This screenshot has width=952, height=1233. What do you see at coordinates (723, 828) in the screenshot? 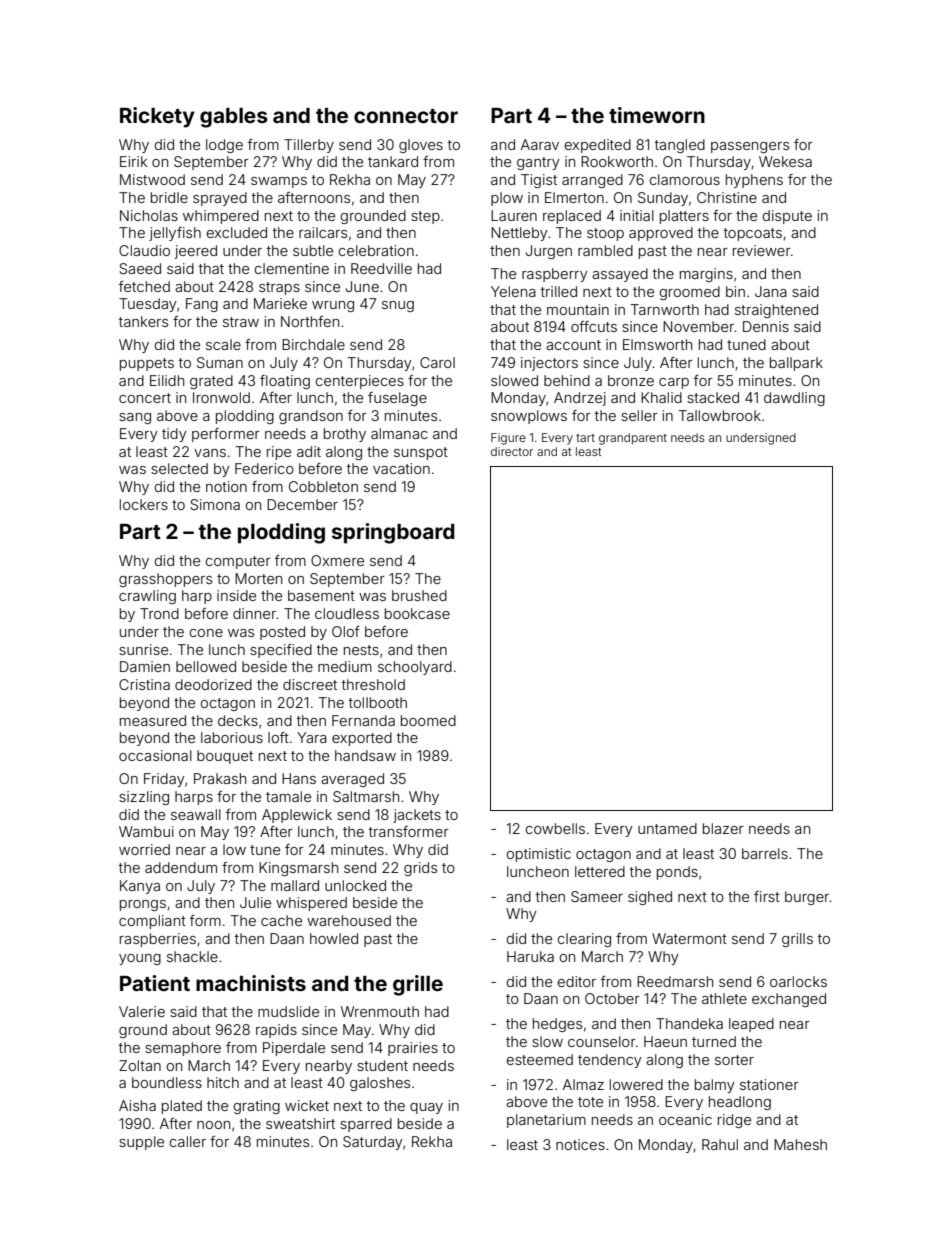
I see `blazer` at bounding box center [723, 828].
